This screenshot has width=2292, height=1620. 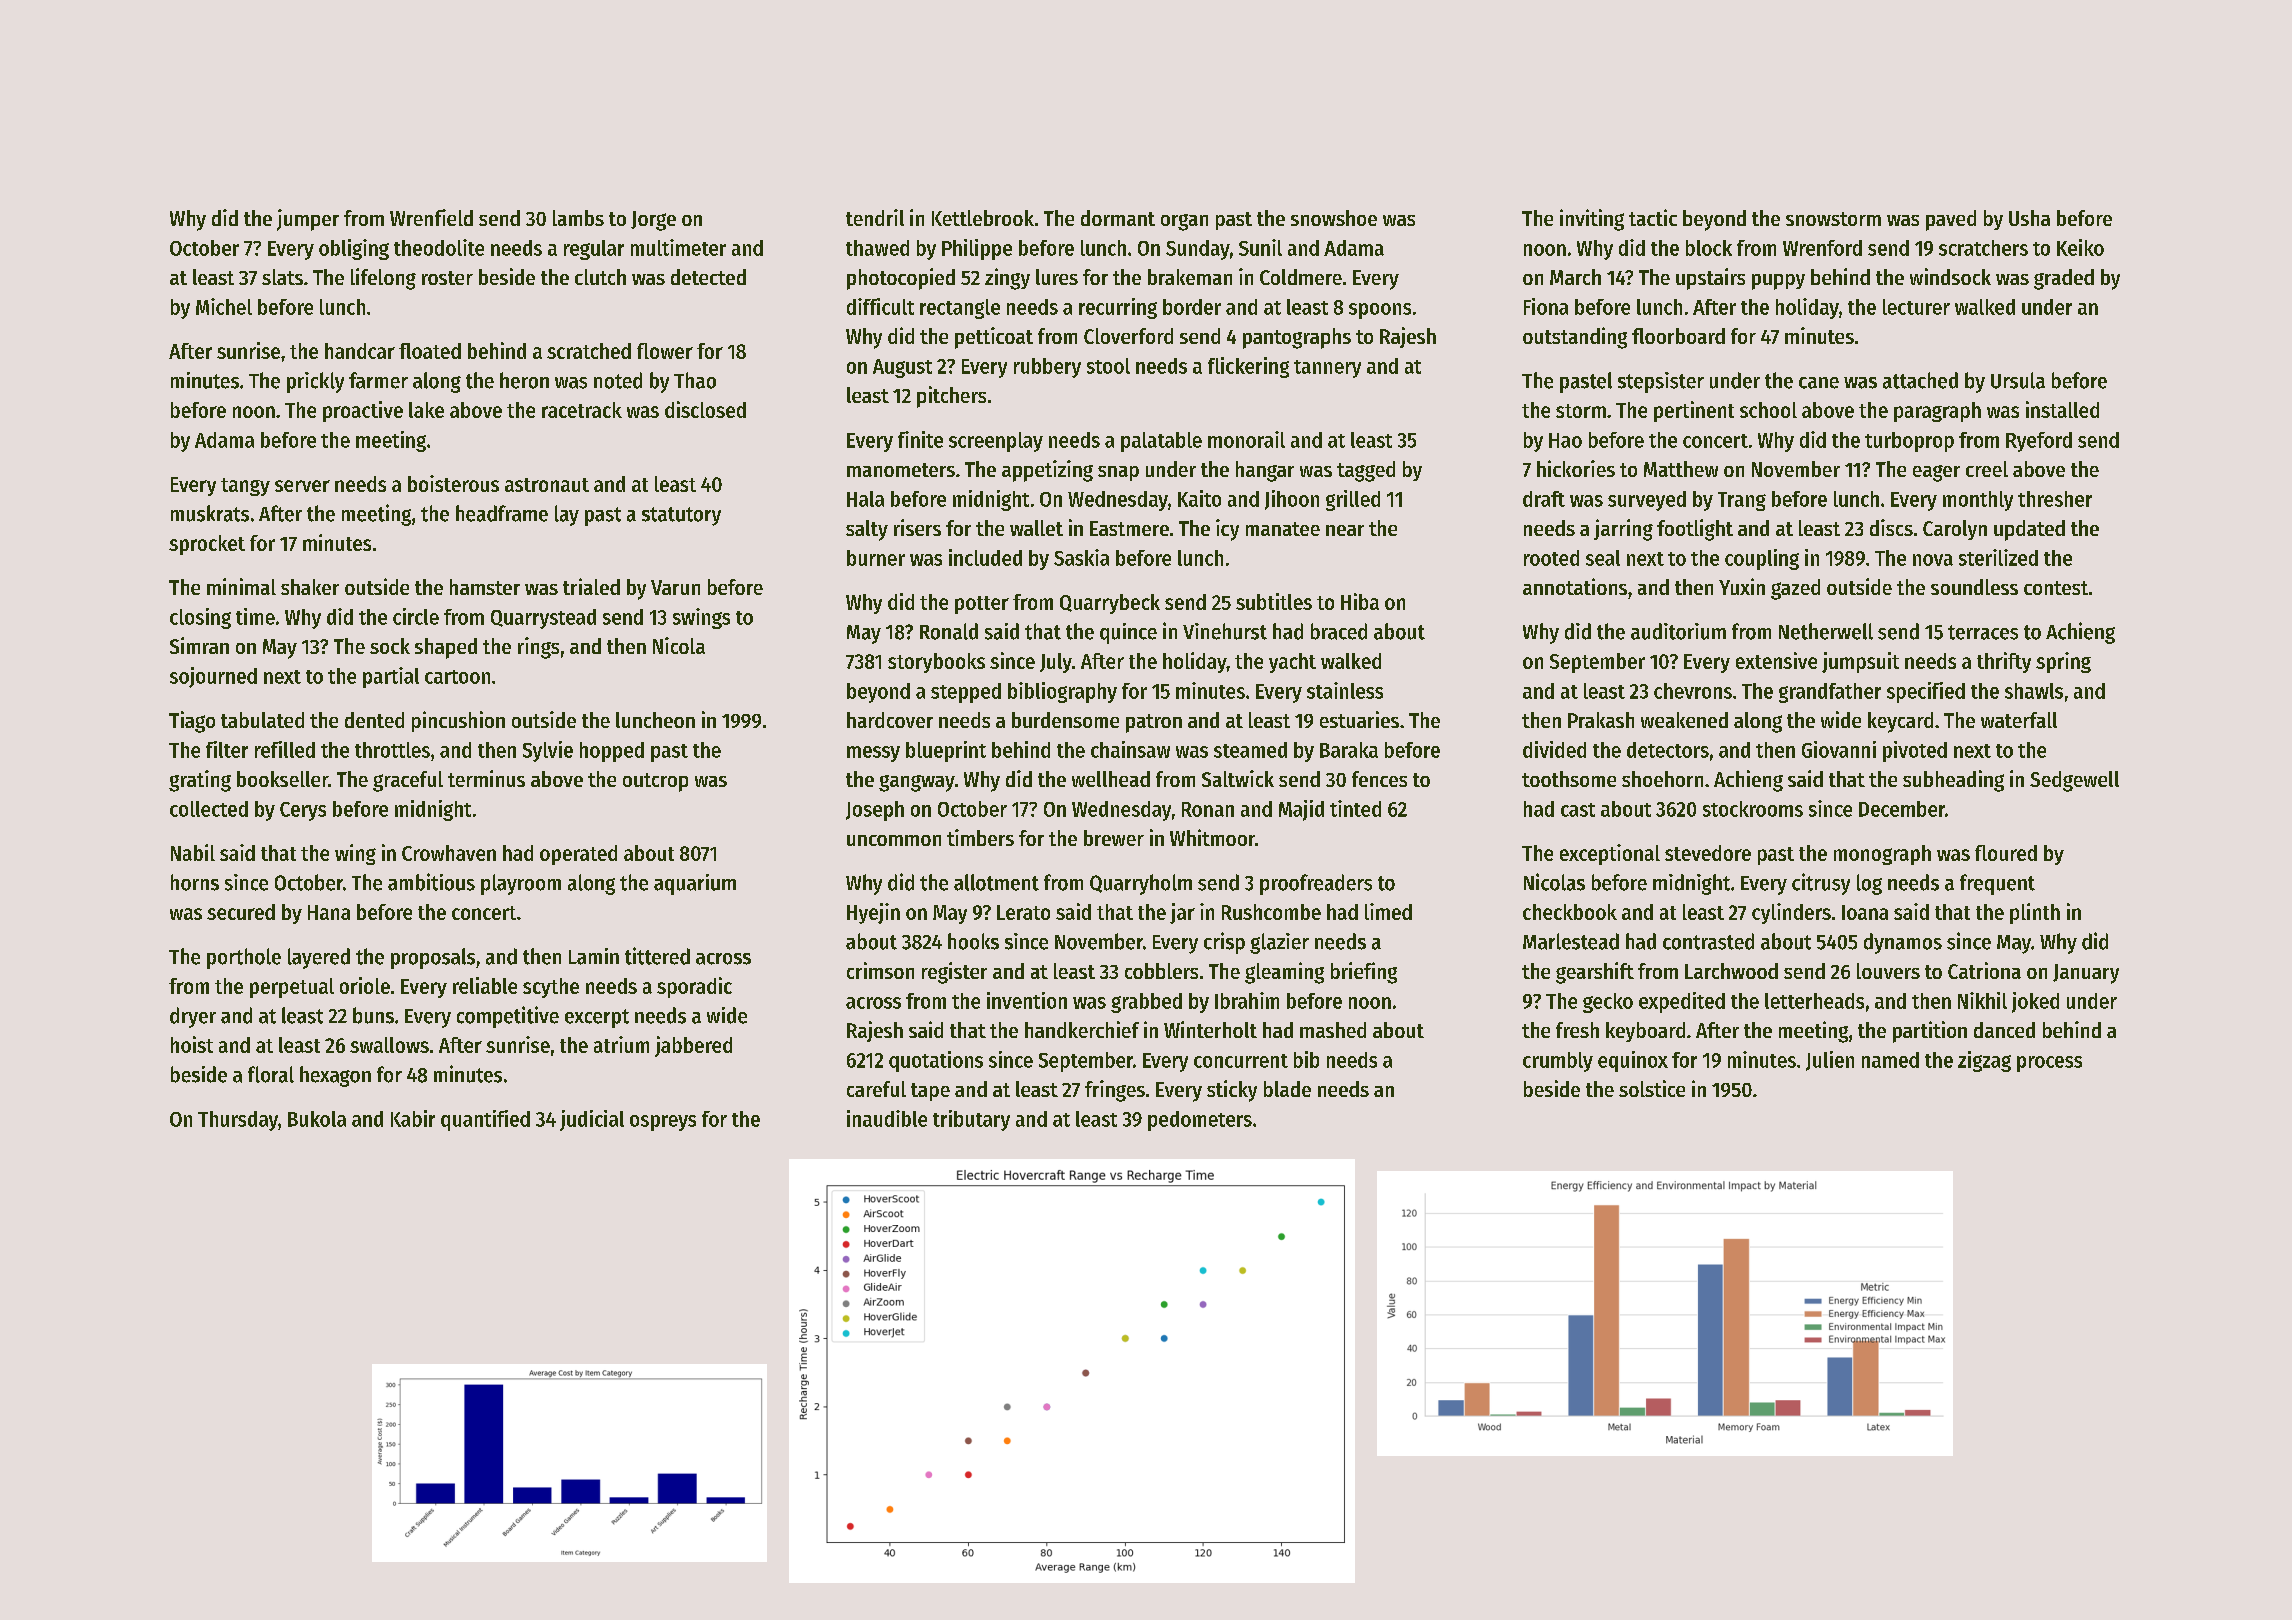 What do you see at coordinates (485, 1120) in the screenshot?
I see `quantified` at bounding box center [485, 1120].
